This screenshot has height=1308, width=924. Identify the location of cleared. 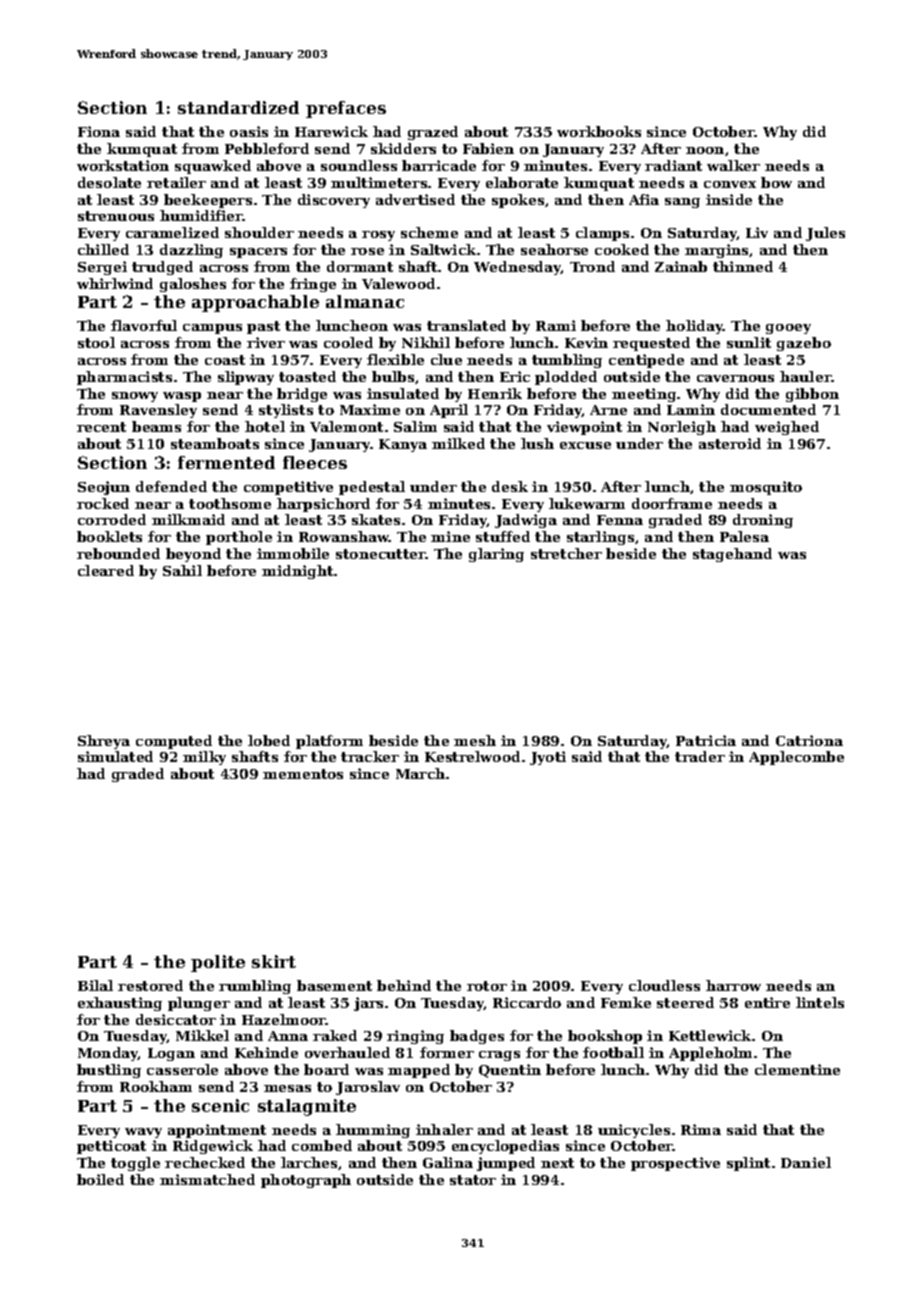
(106, 570).
